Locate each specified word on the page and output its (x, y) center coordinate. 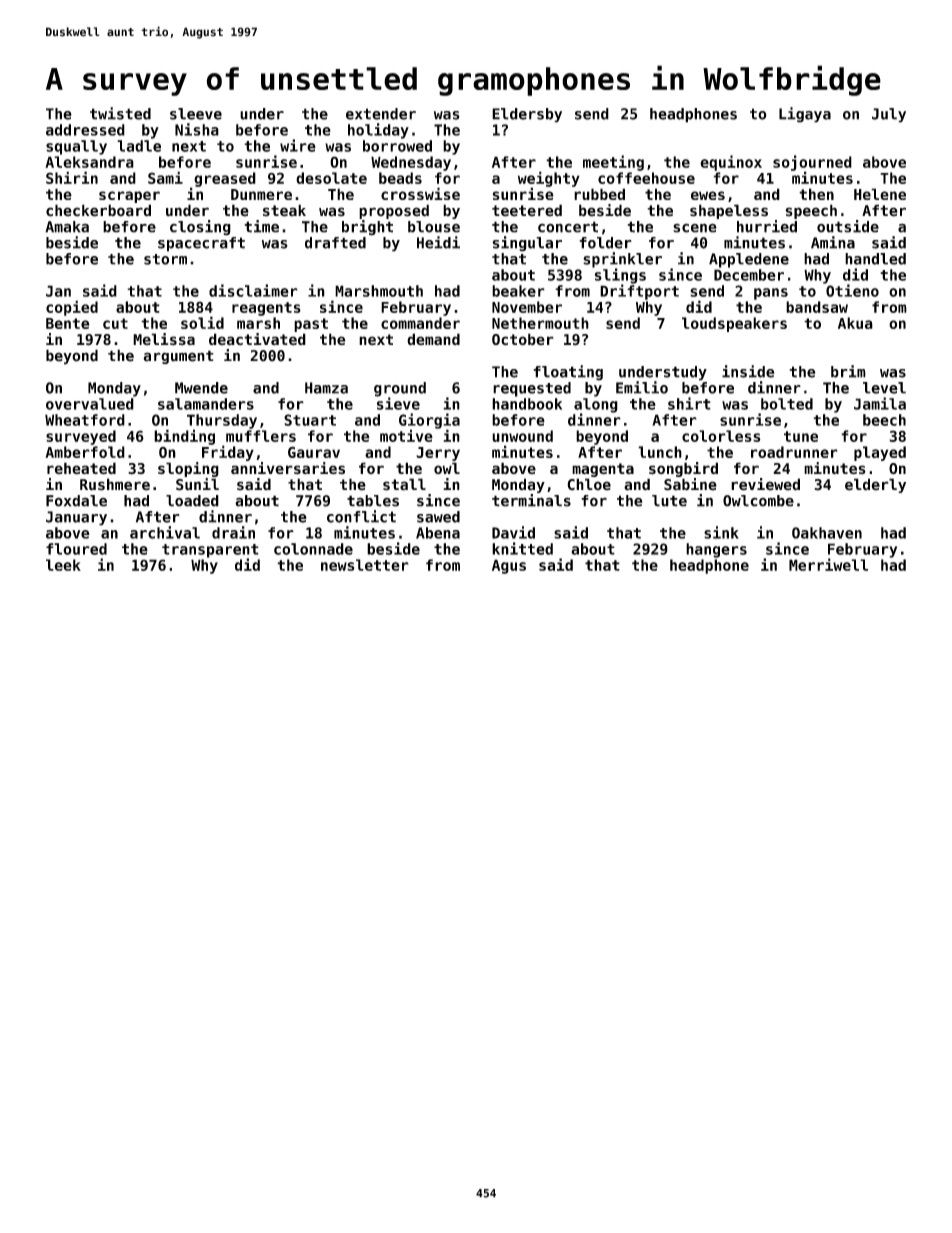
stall (404, 484)
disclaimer (253, 290)
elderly (875, 485)
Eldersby (527, 115)
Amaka (67, 227)
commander (420, 323)
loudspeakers (734, 324)
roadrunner (794, 452)
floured (76, 549)
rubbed (599, 194)
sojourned (812, 163)
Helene (880, 194)
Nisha (197, 129)
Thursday (222, 421)
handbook (527, 404)
